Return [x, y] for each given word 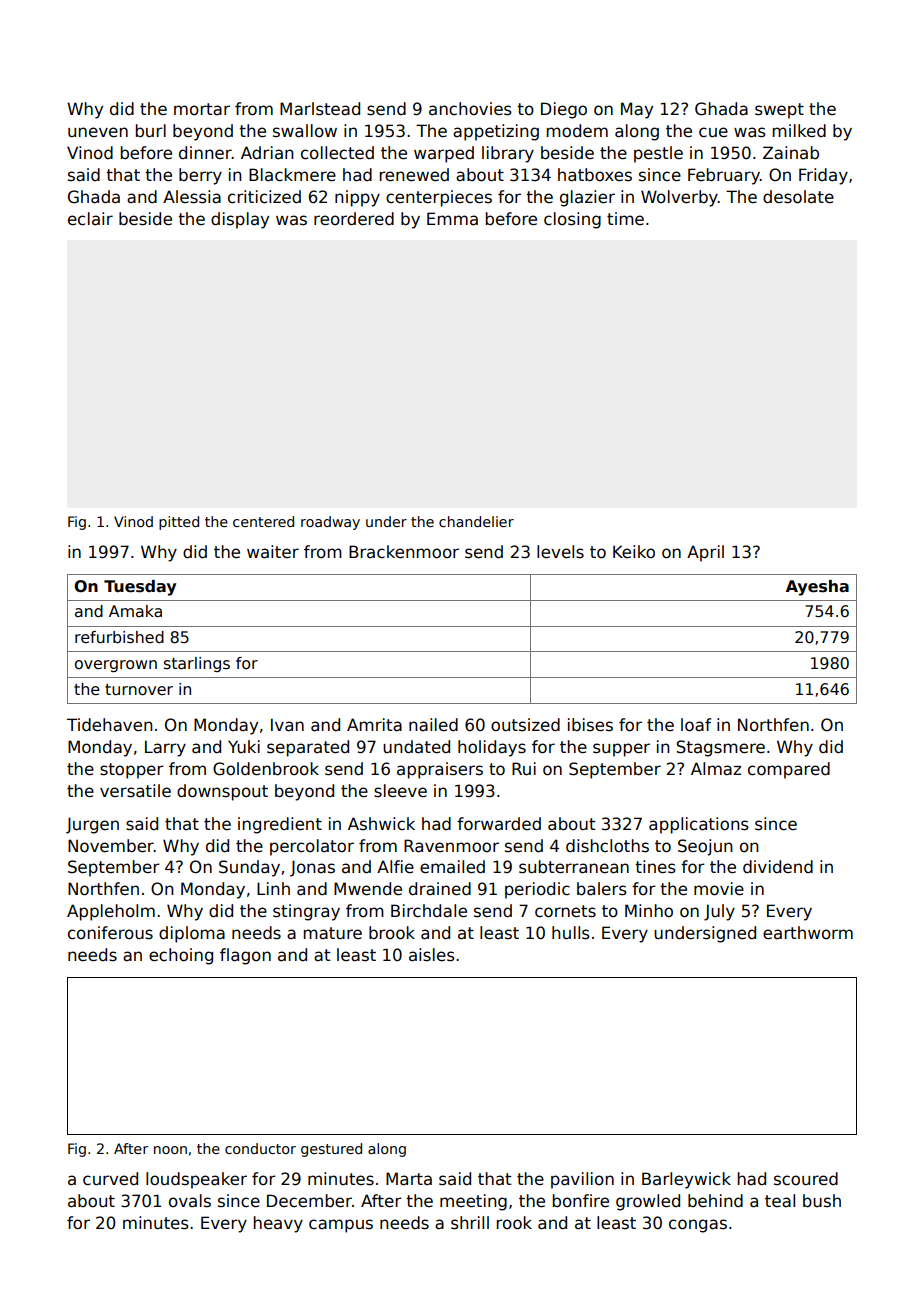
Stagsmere [720, 748]
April [705, 553]
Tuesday [140, 588]
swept [779, 111]
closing [572, 220]
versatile [135, 791]
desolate [798, 197]
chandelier [476, 521]
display [240, 220]
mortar [202, 109]
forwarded [499, 824]
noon [170, 1150]
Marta [409, 1179]
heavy [278, 1224]
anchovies [470, 109]
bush [822, 1201]
